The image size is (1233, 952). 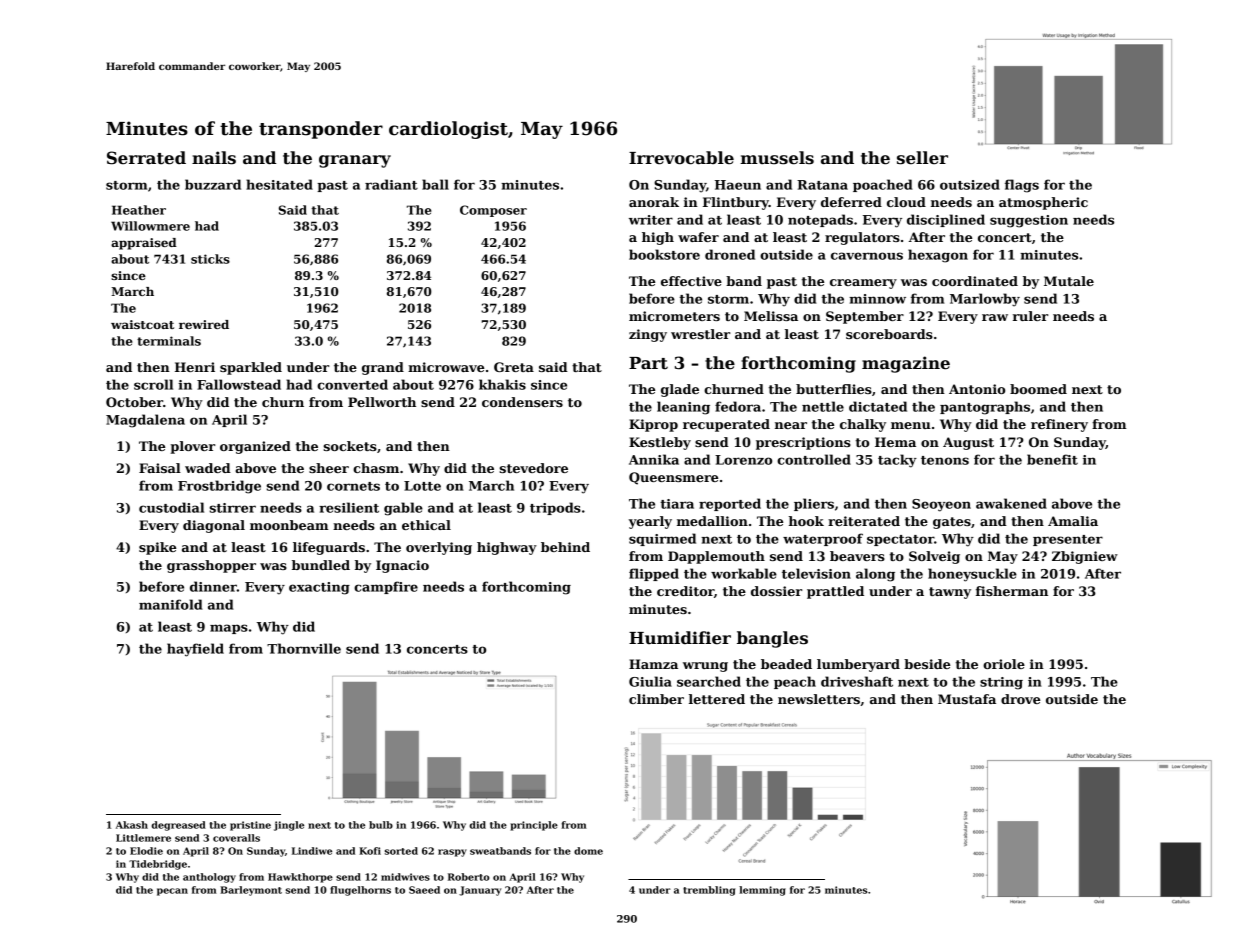 I want to click on nettle, so click(x=823, y=406).
